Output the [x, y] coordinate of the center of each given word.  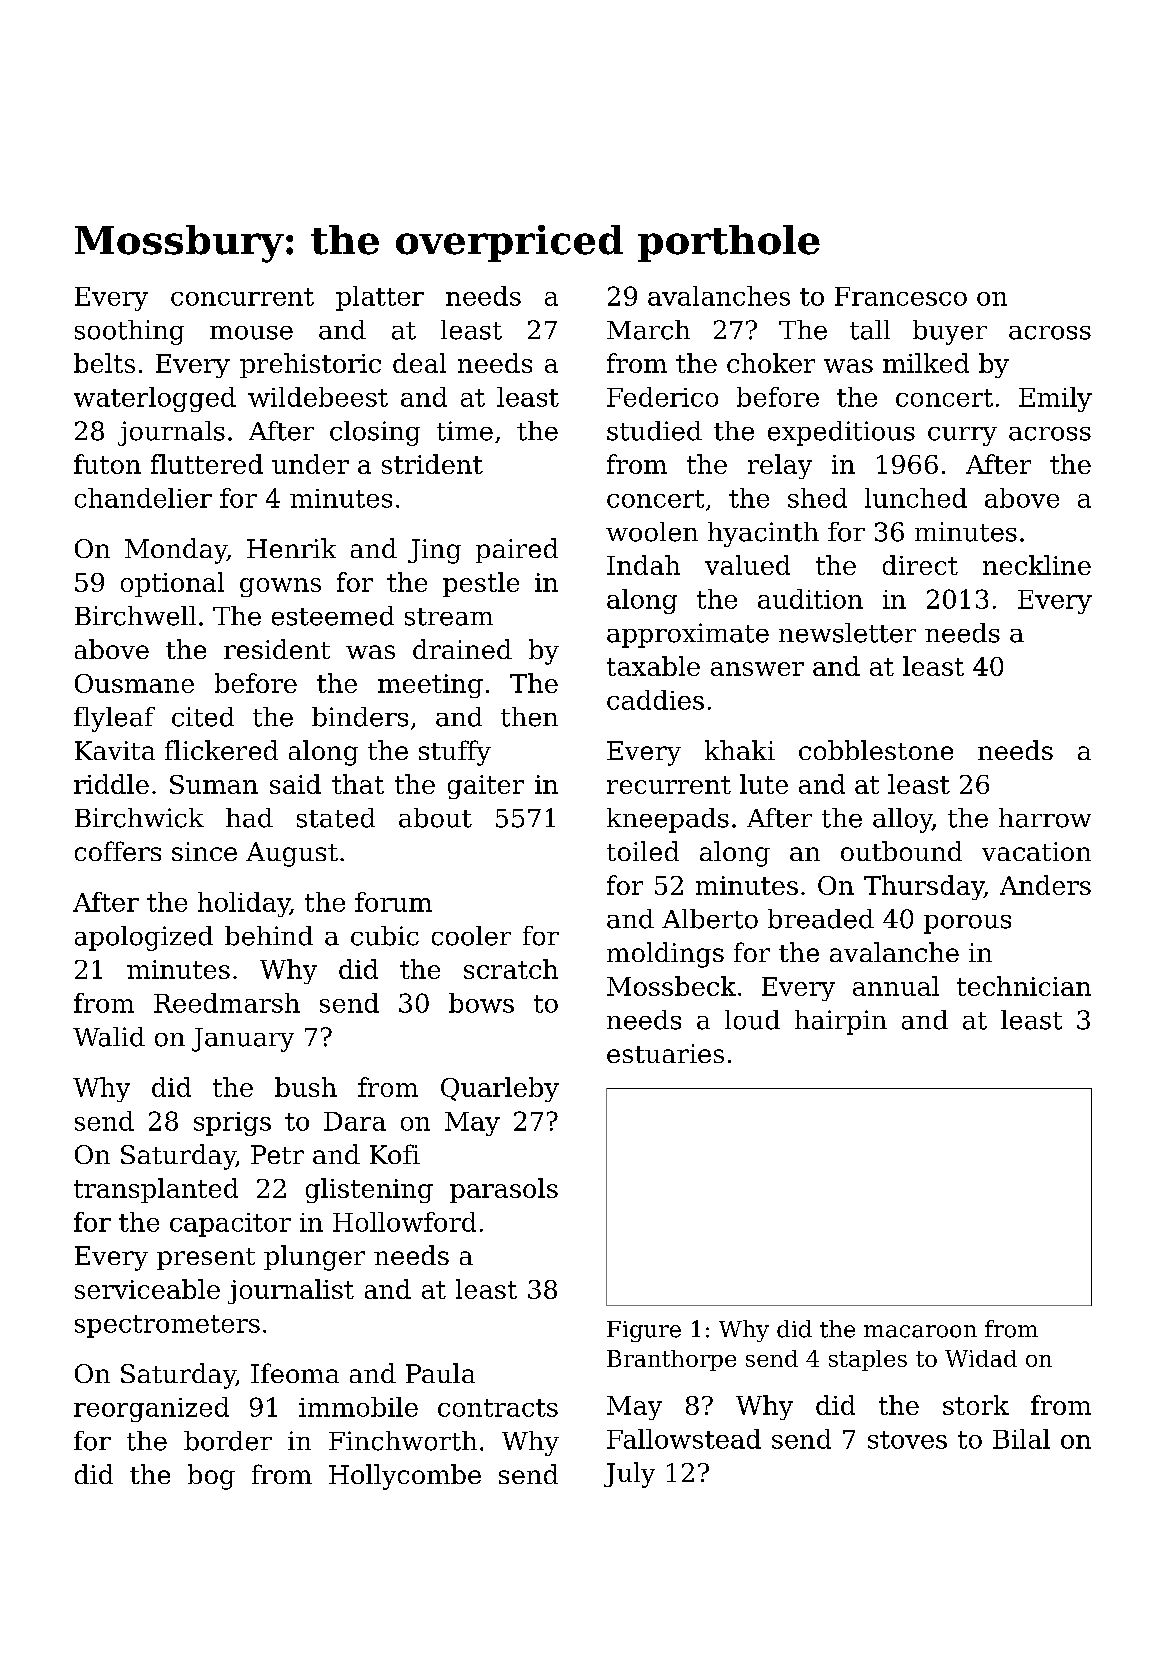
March [648, 330]
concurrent [242, 297]
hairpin [841, 1022]
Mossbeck [671, 986]
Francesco [901, 296]
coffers [118, 851]
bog [211, 1477]
